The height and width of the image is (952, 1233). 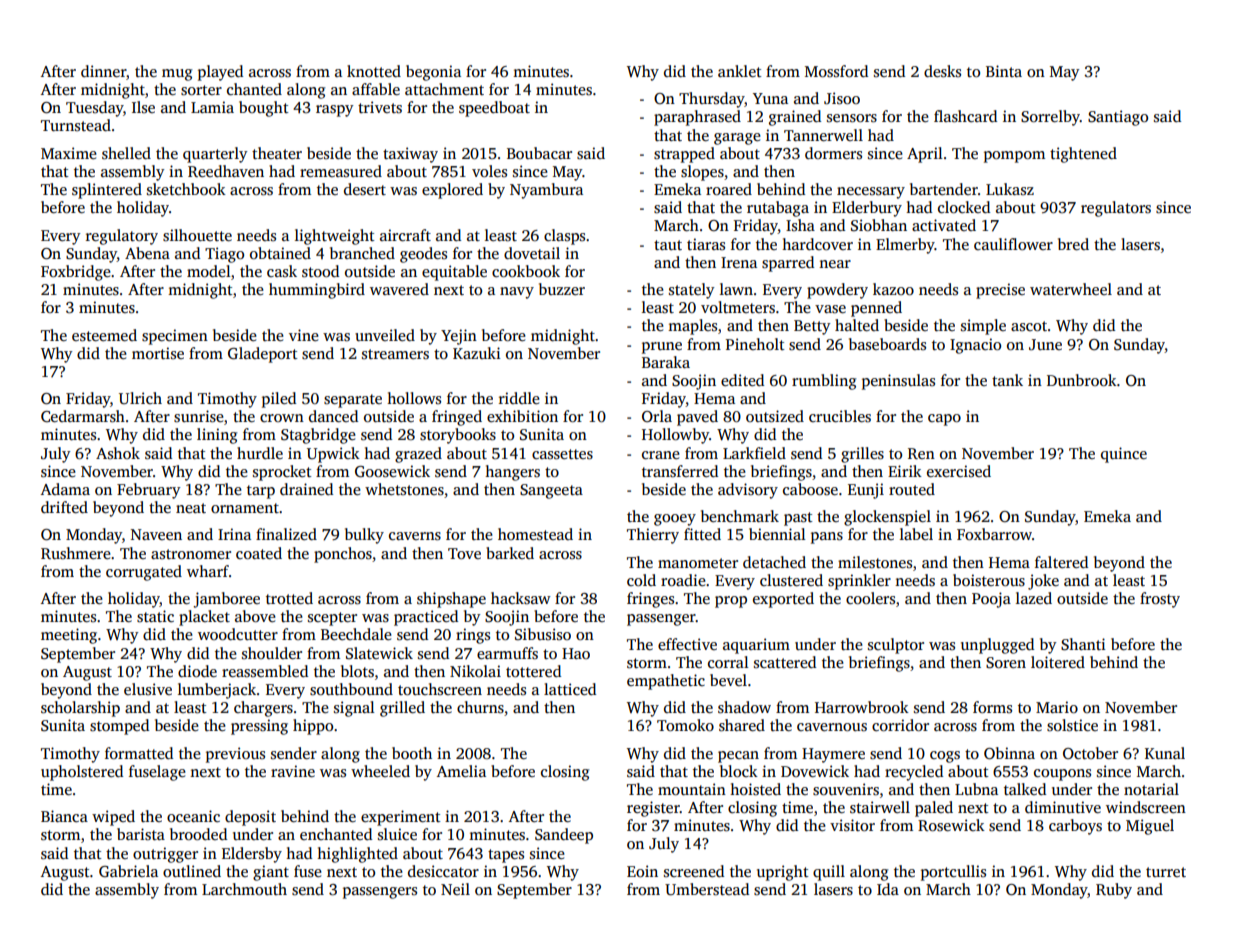 I want to click on frosty, so click(x=1160, y=600).
